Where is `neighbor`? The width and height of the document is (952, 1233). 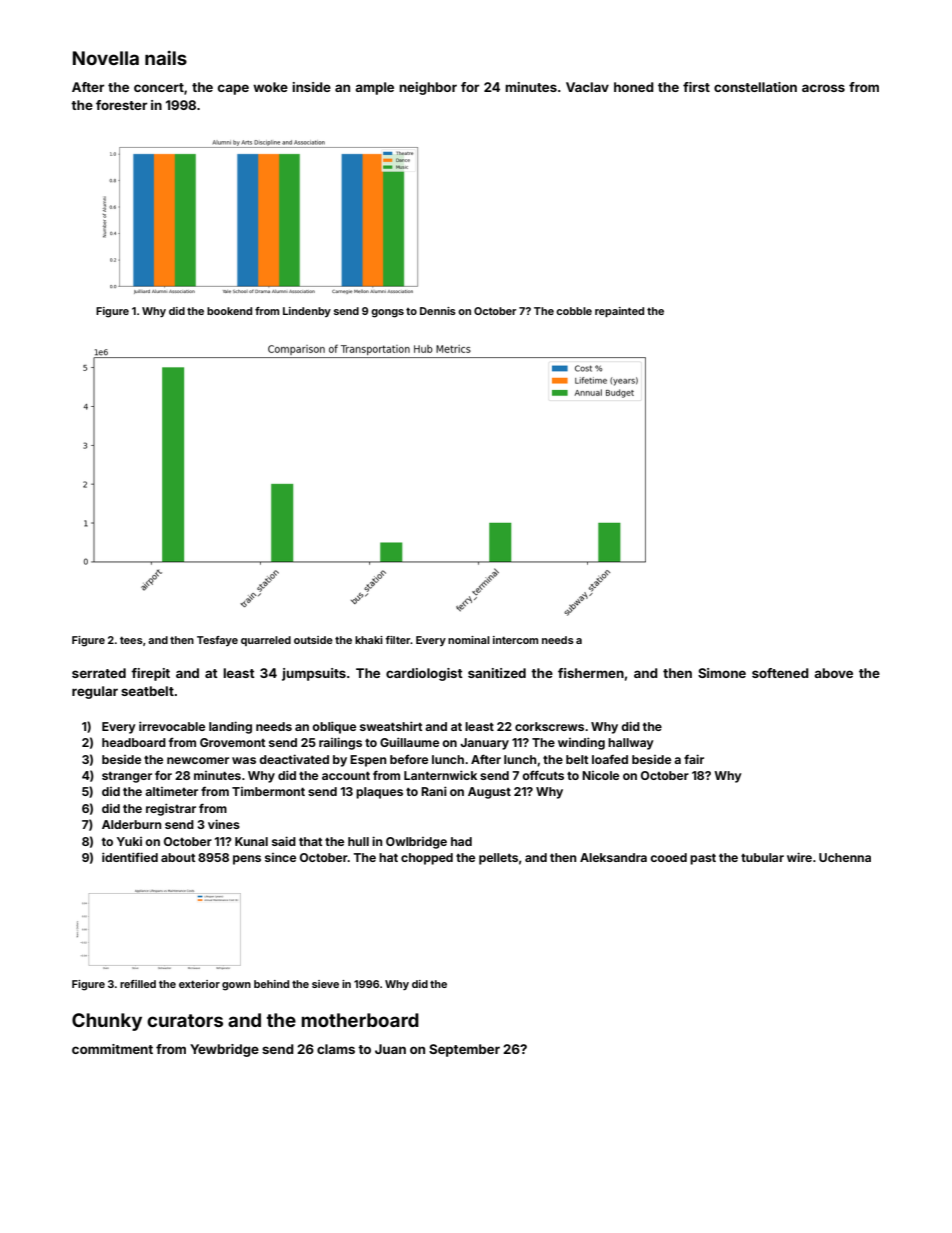
neighbor is located at coordinates (428, 88).
